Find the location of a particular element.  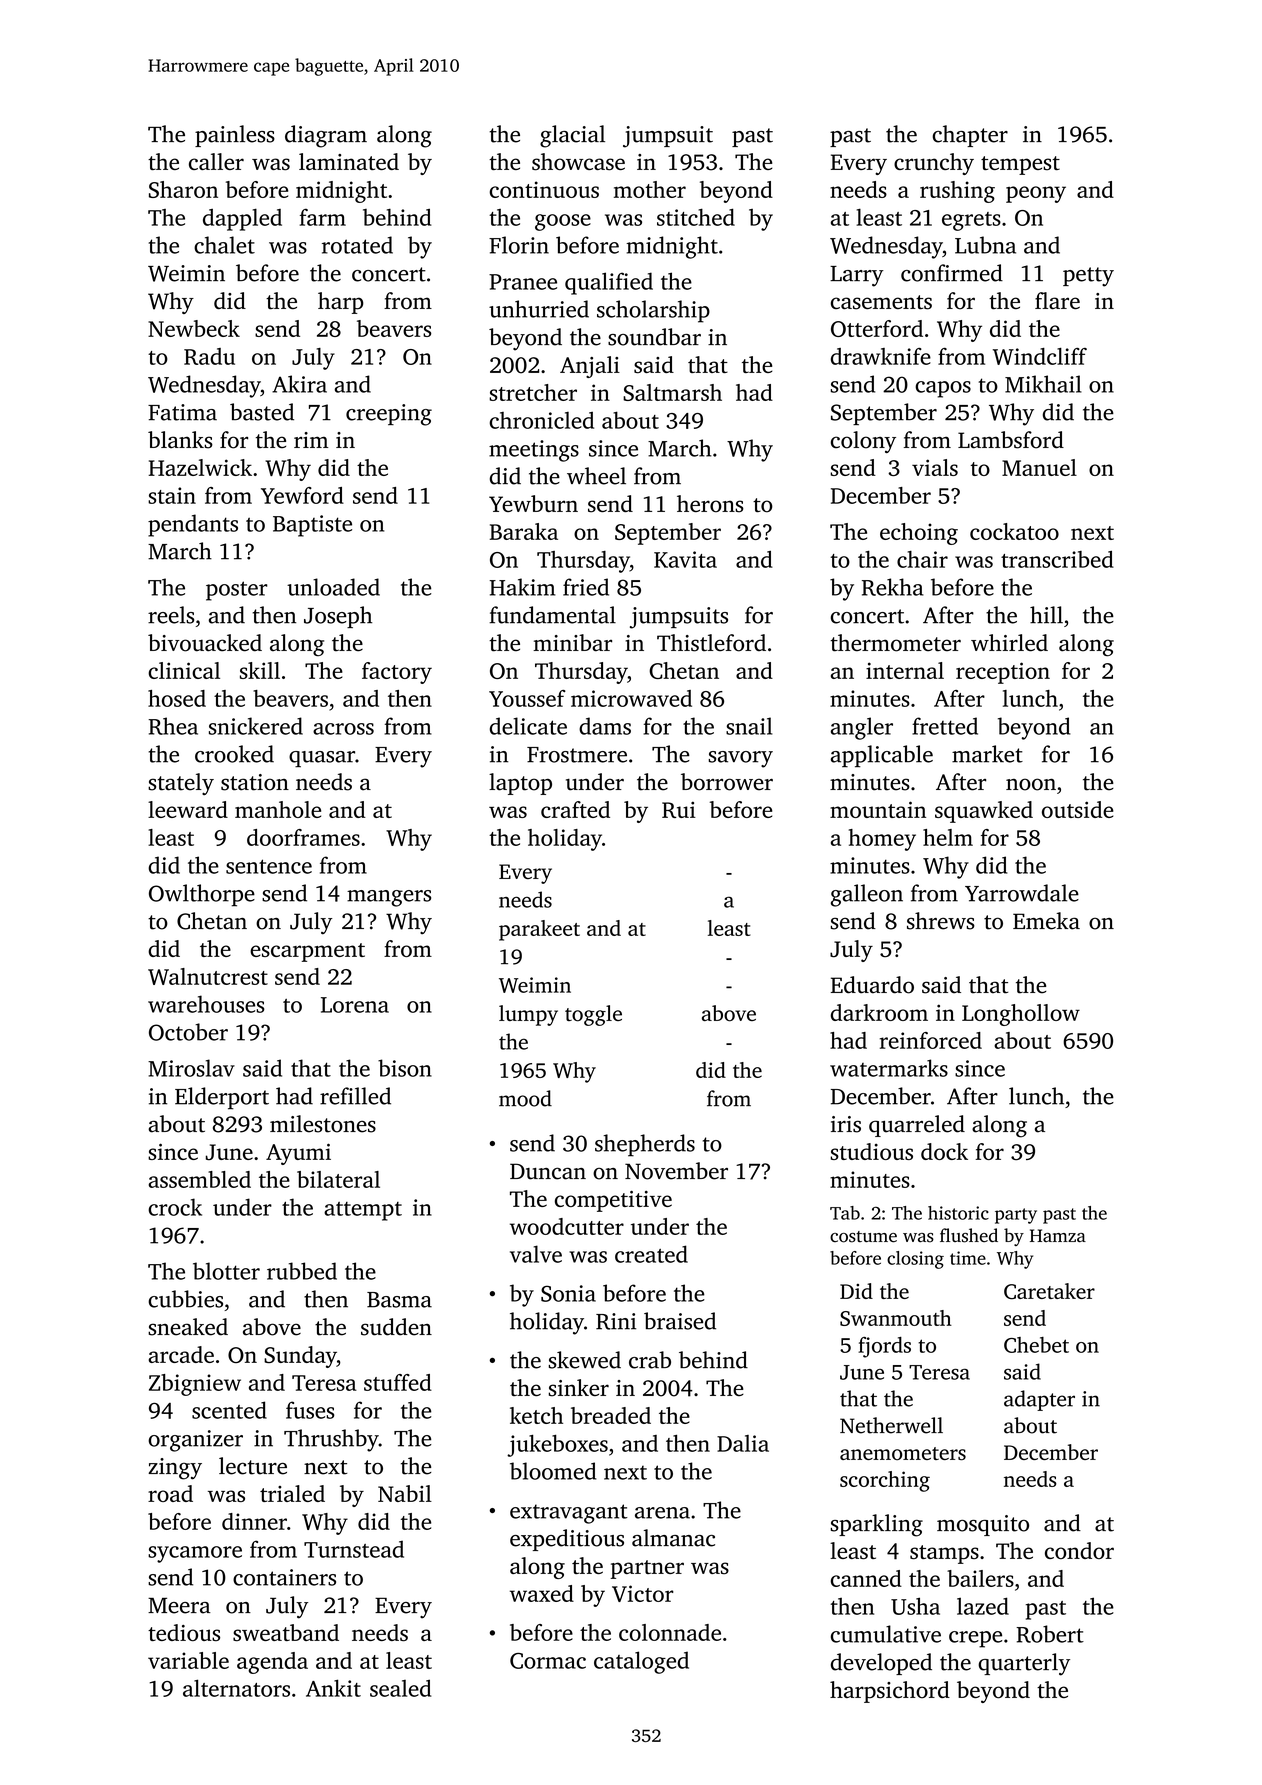

stitched is located at coordinates (696, 217).
